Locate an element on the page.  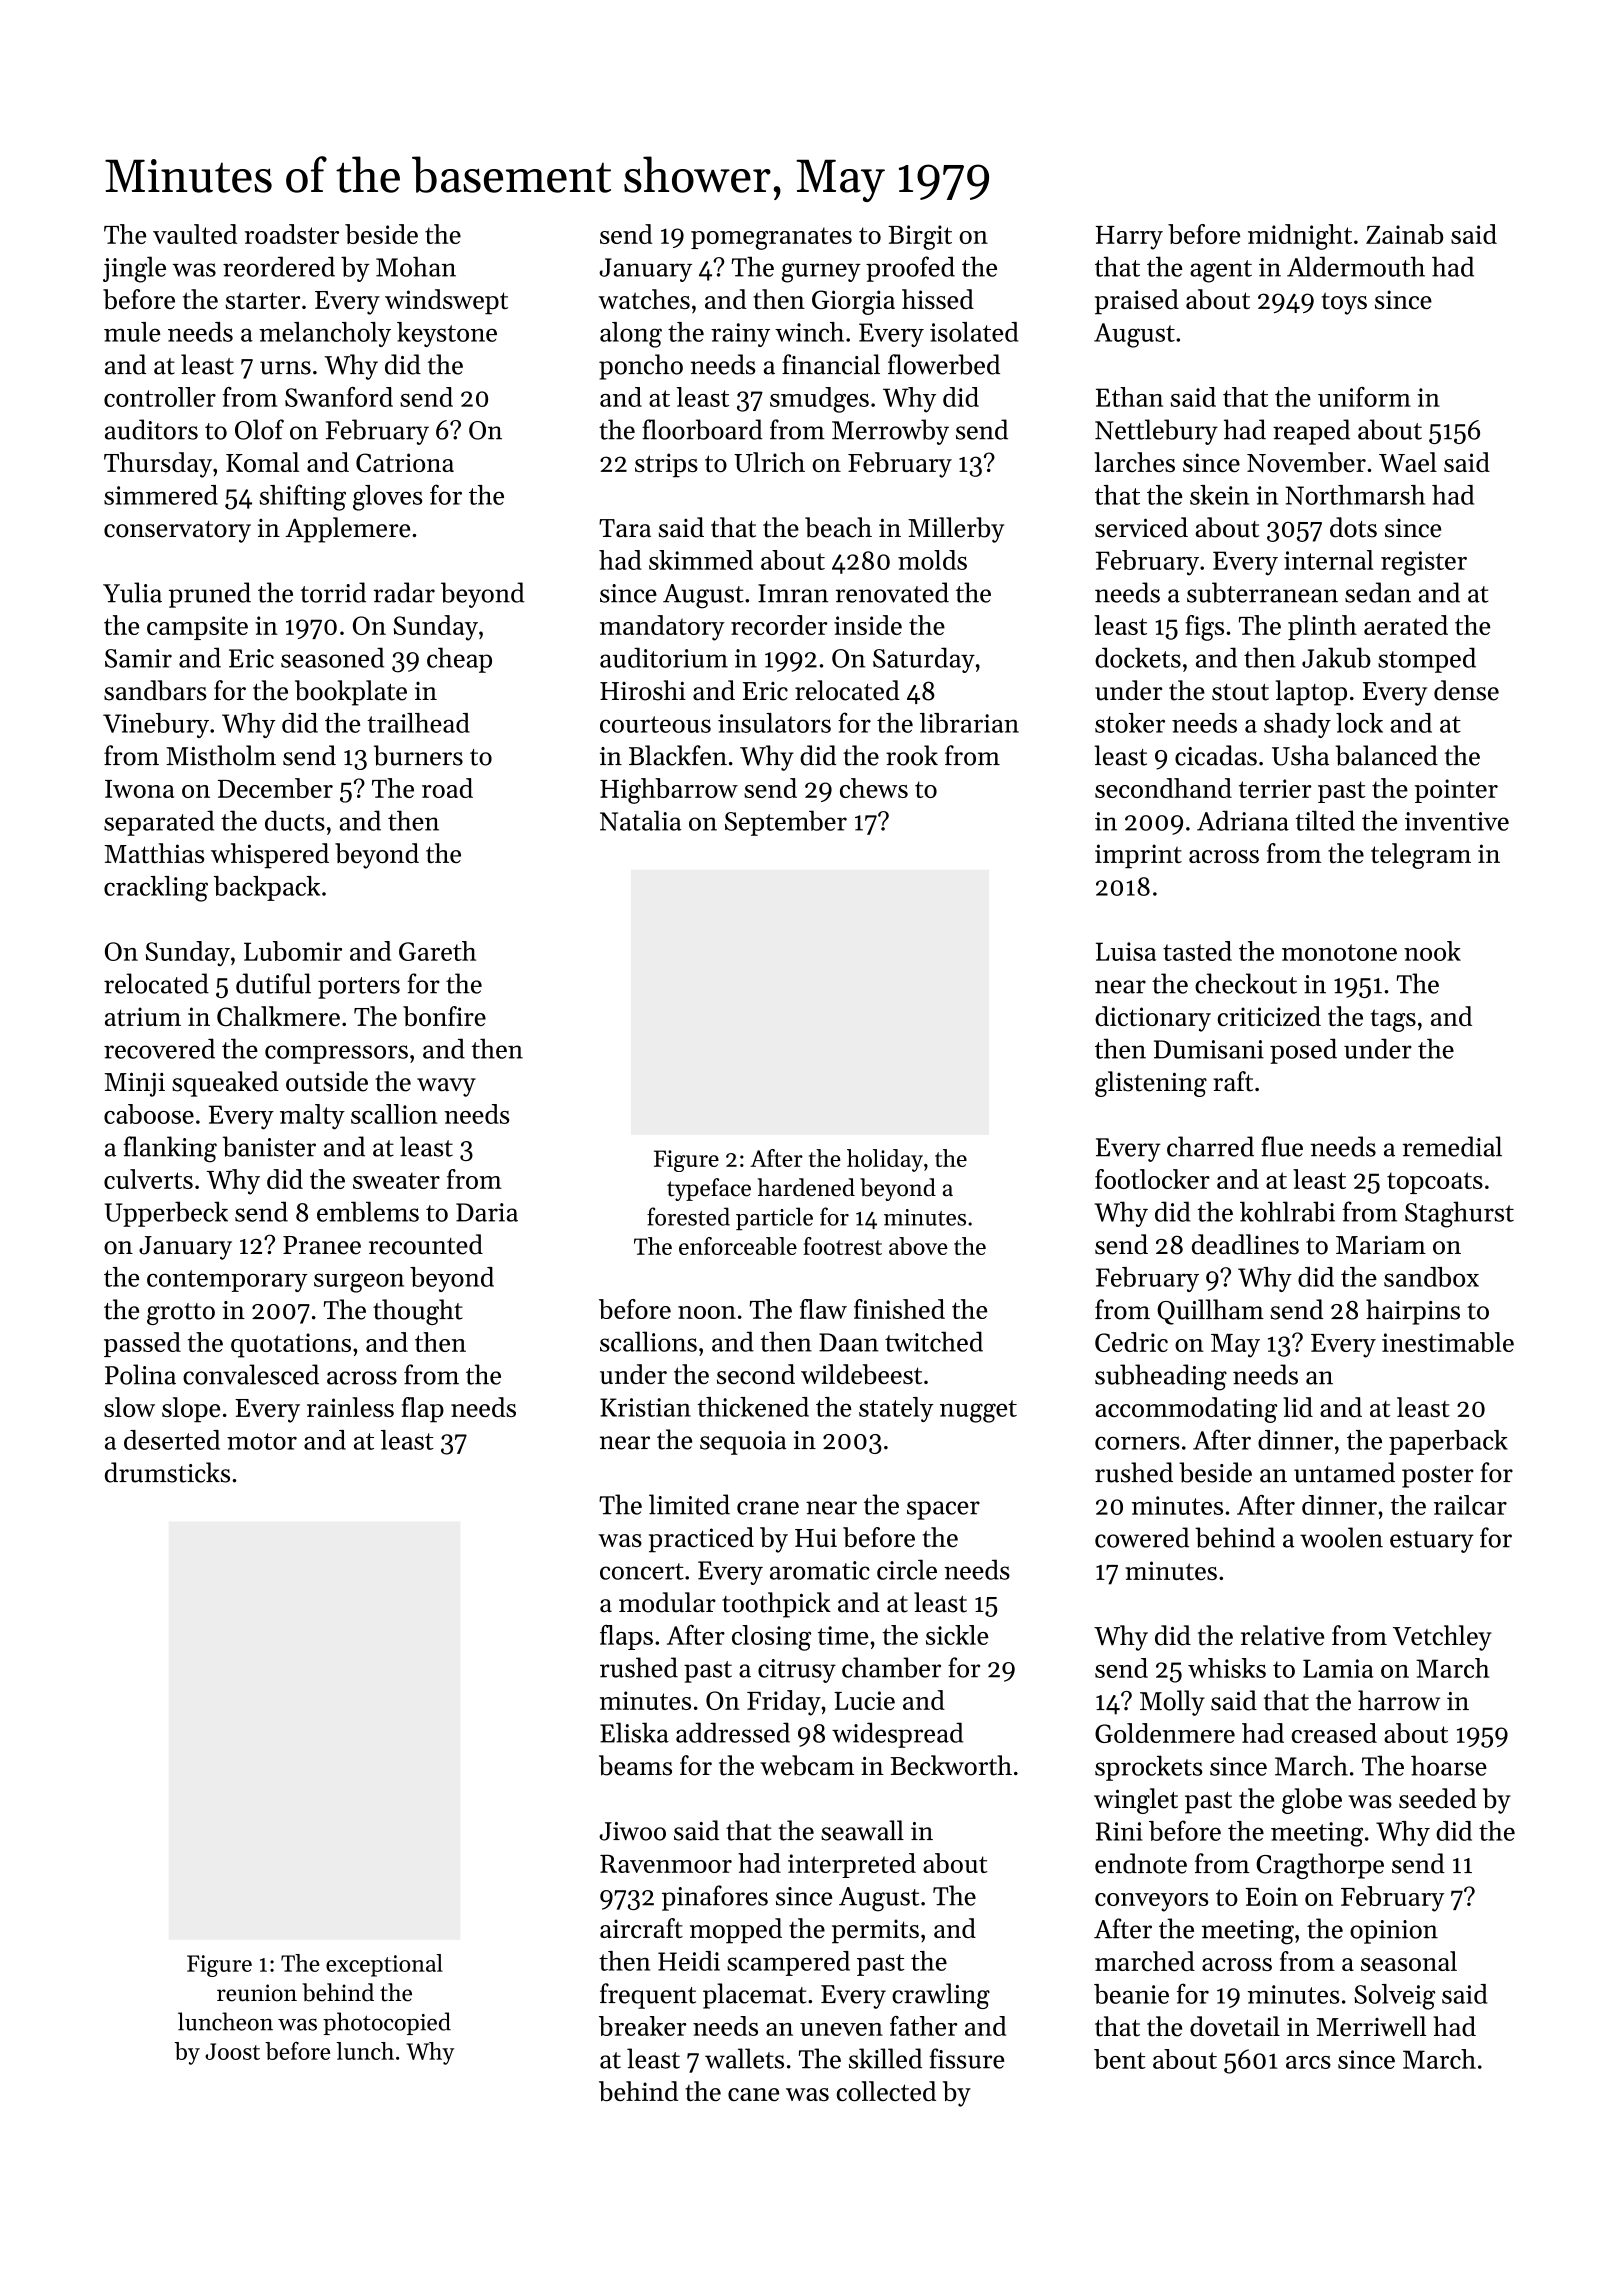
holiday is located at coordinates (885, 1160).
